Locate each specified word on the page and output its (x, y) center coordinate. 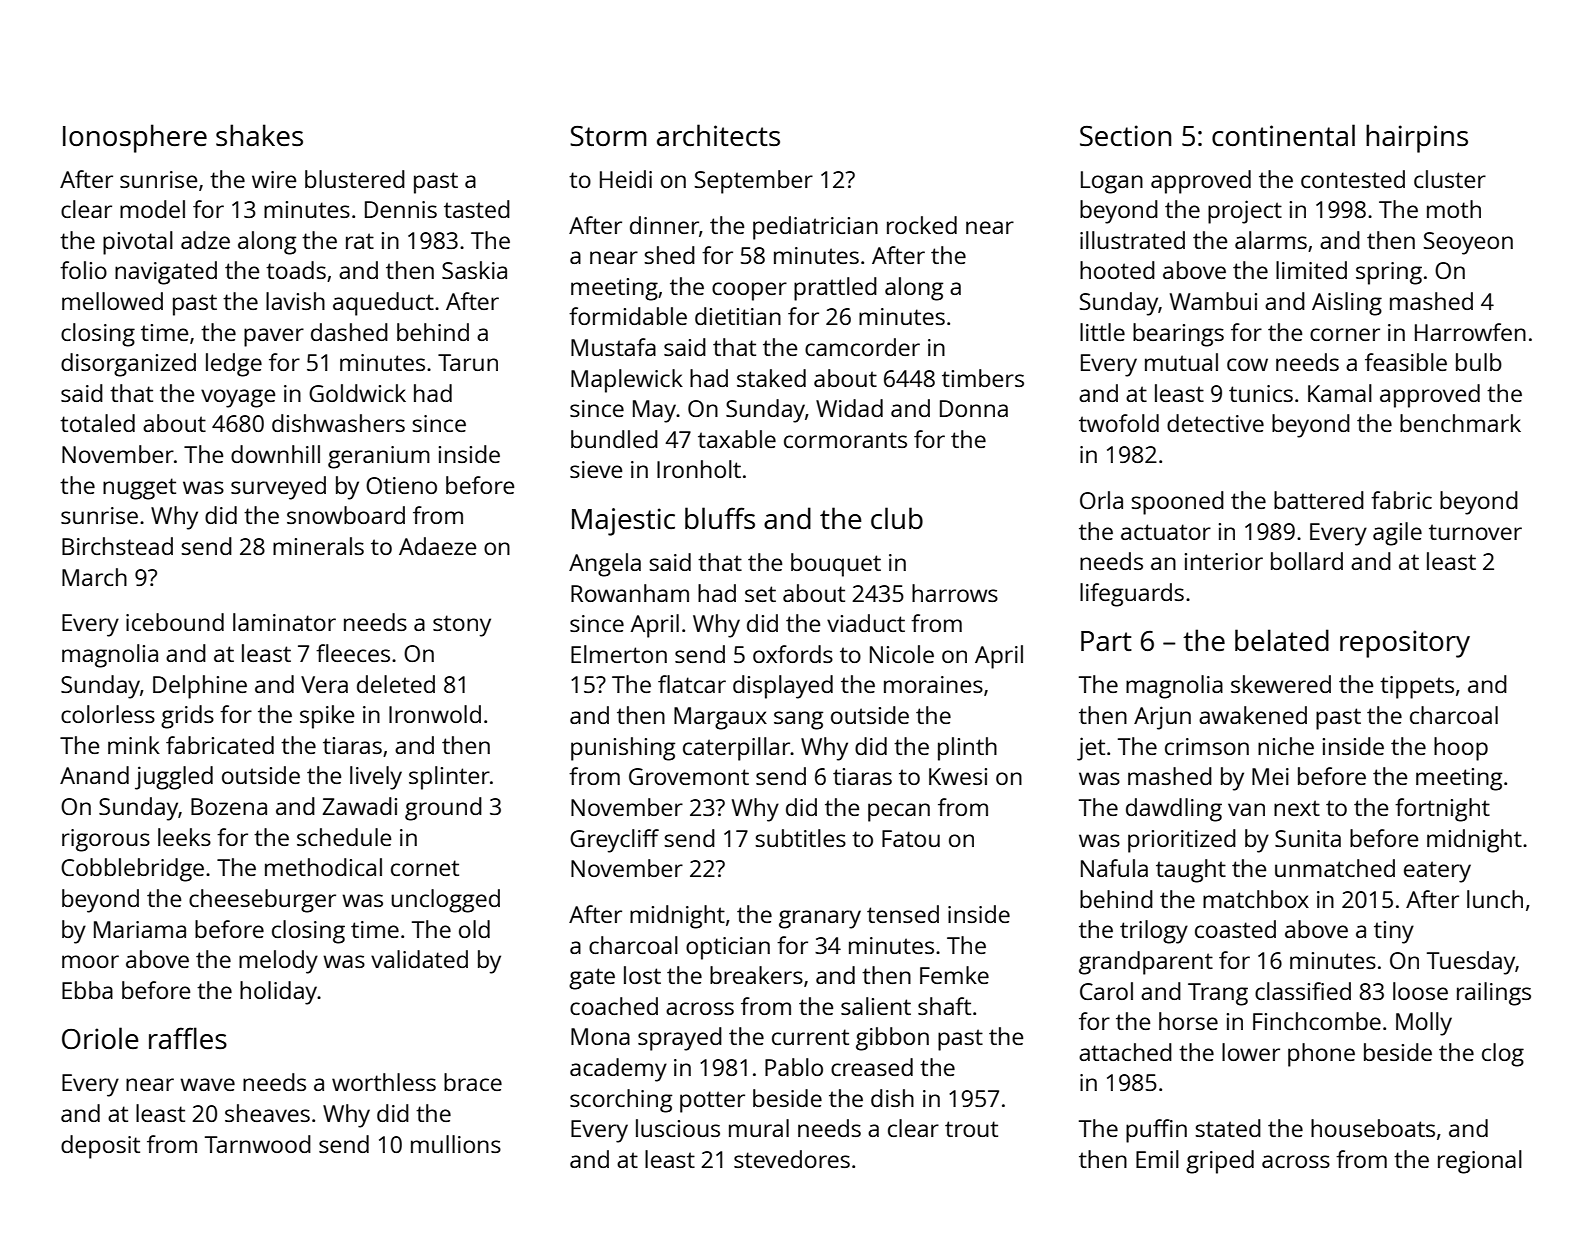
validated (419, 959)
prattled (835, 289)
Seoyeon (1468, 243)
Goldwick (357, 393)
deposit (100, 1147)
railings (1494, 994)
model (152, 209)
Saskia (474, 270)
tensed (903, 914)
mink (134, 745)
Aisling (1347, 304)
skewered (1281, 684)
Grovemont (689, 776)
